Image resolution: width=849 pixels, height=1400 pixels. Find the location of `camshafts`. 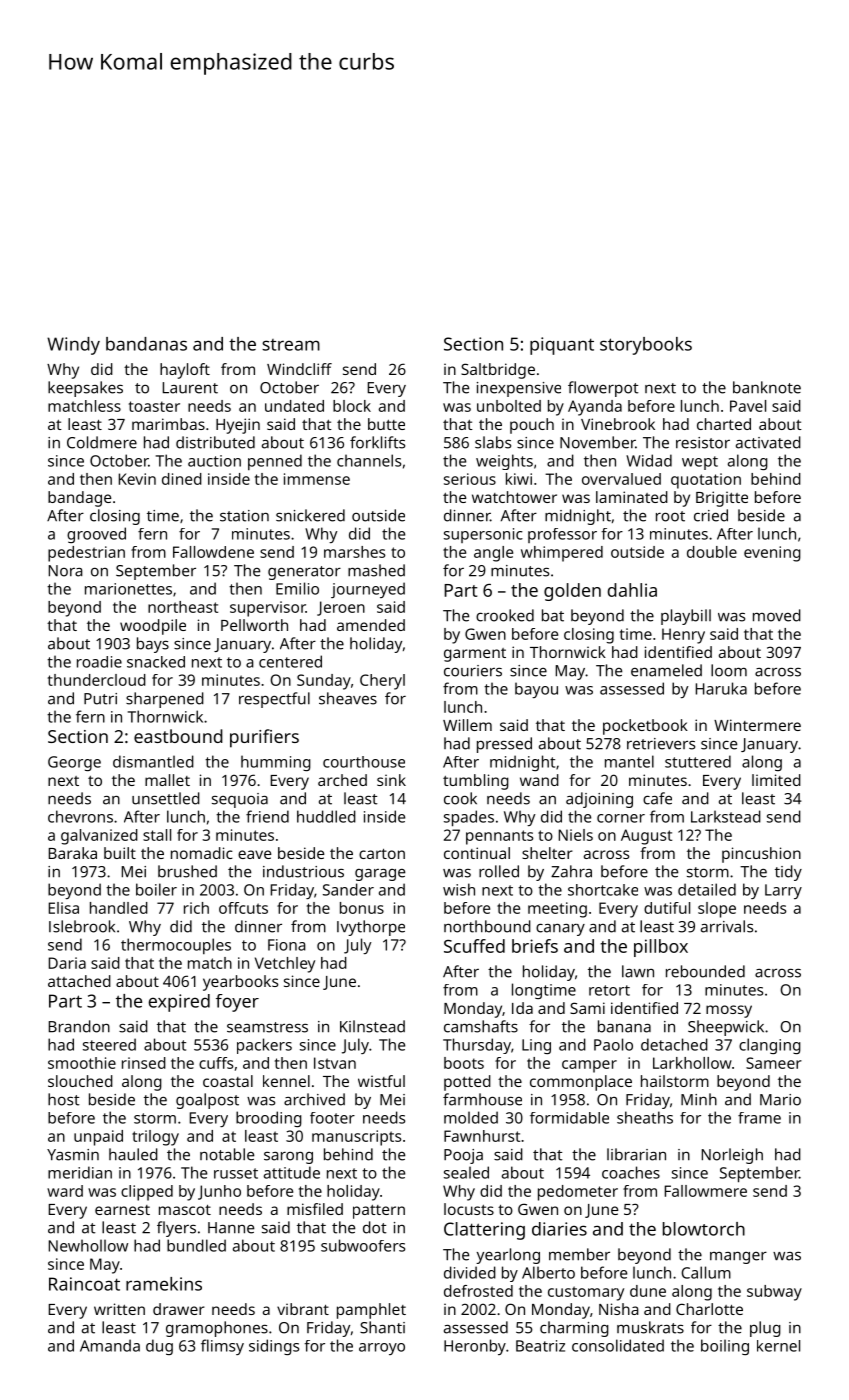

camshafts is located at coordinates (481, 1026).
